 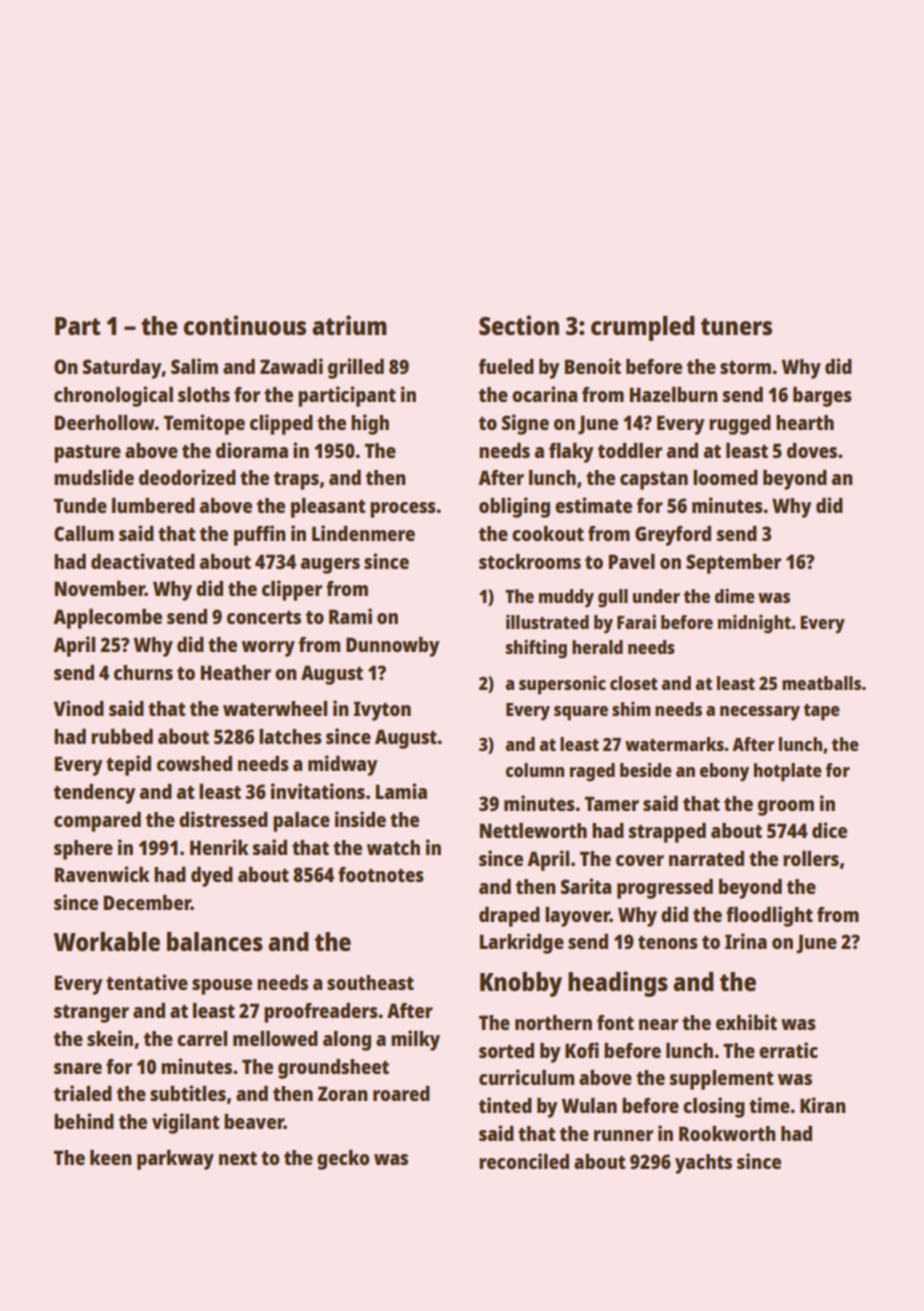 I want to click on muddy, so click(x=566, y=598).
